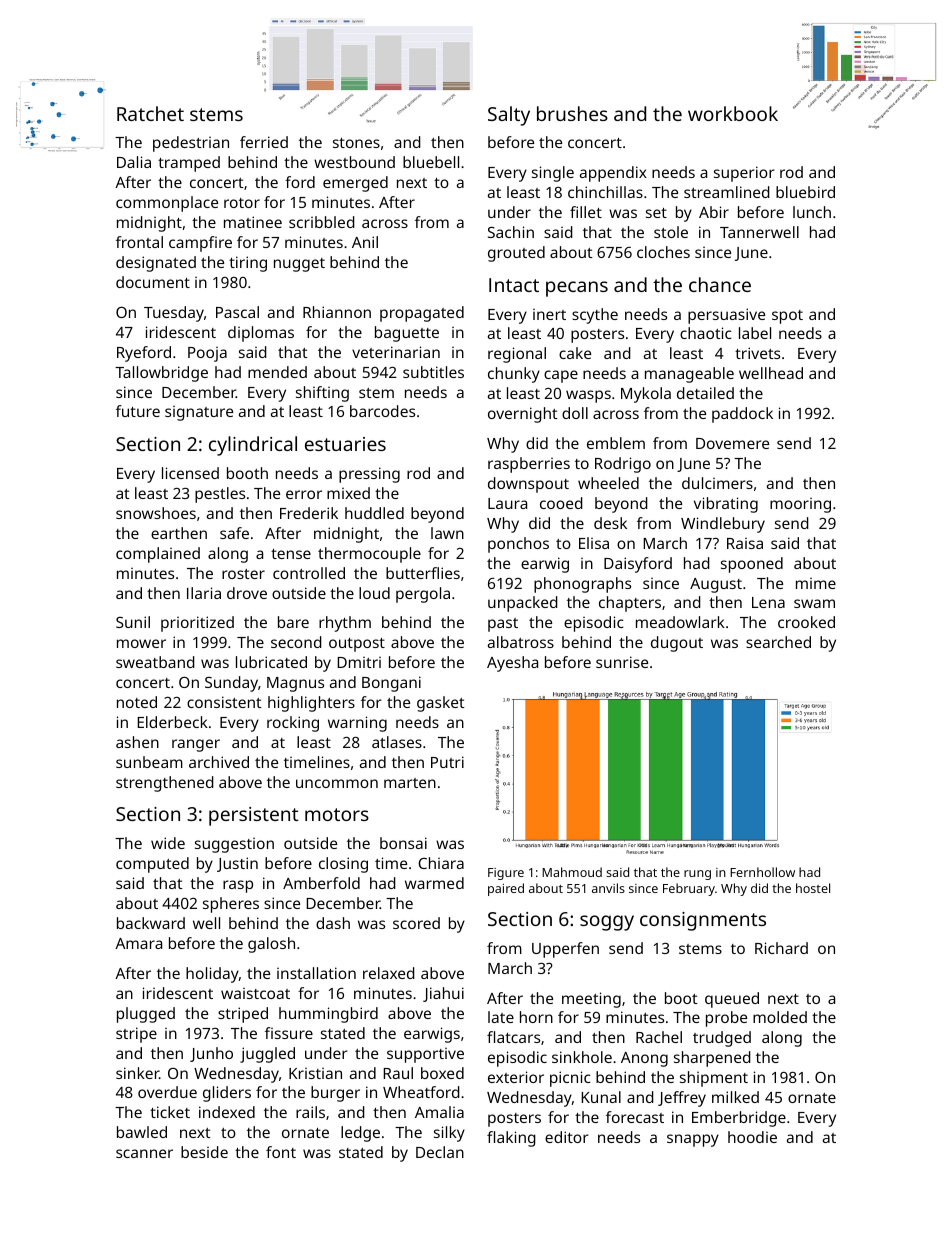  Describe the element at coordinates (389, 973) in the page. I see `relaxed` at that location.
